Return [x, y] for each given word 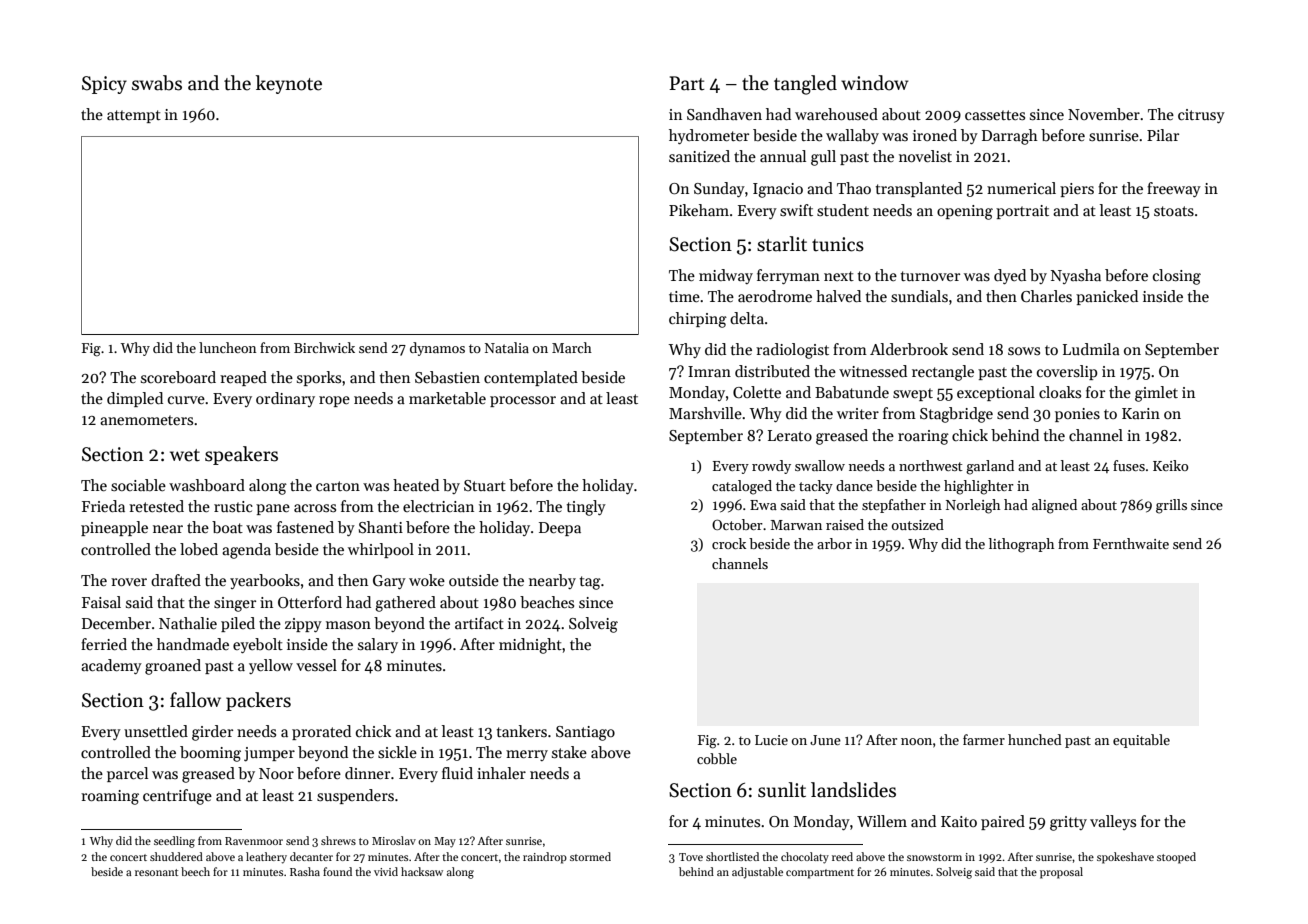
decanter [311, 856]
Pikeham [699, 210]
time [684, 296]
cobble [717, 758]
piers [1077, 190]
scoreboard [178, 377]
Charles [1046, 296]
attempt [134, 116]
